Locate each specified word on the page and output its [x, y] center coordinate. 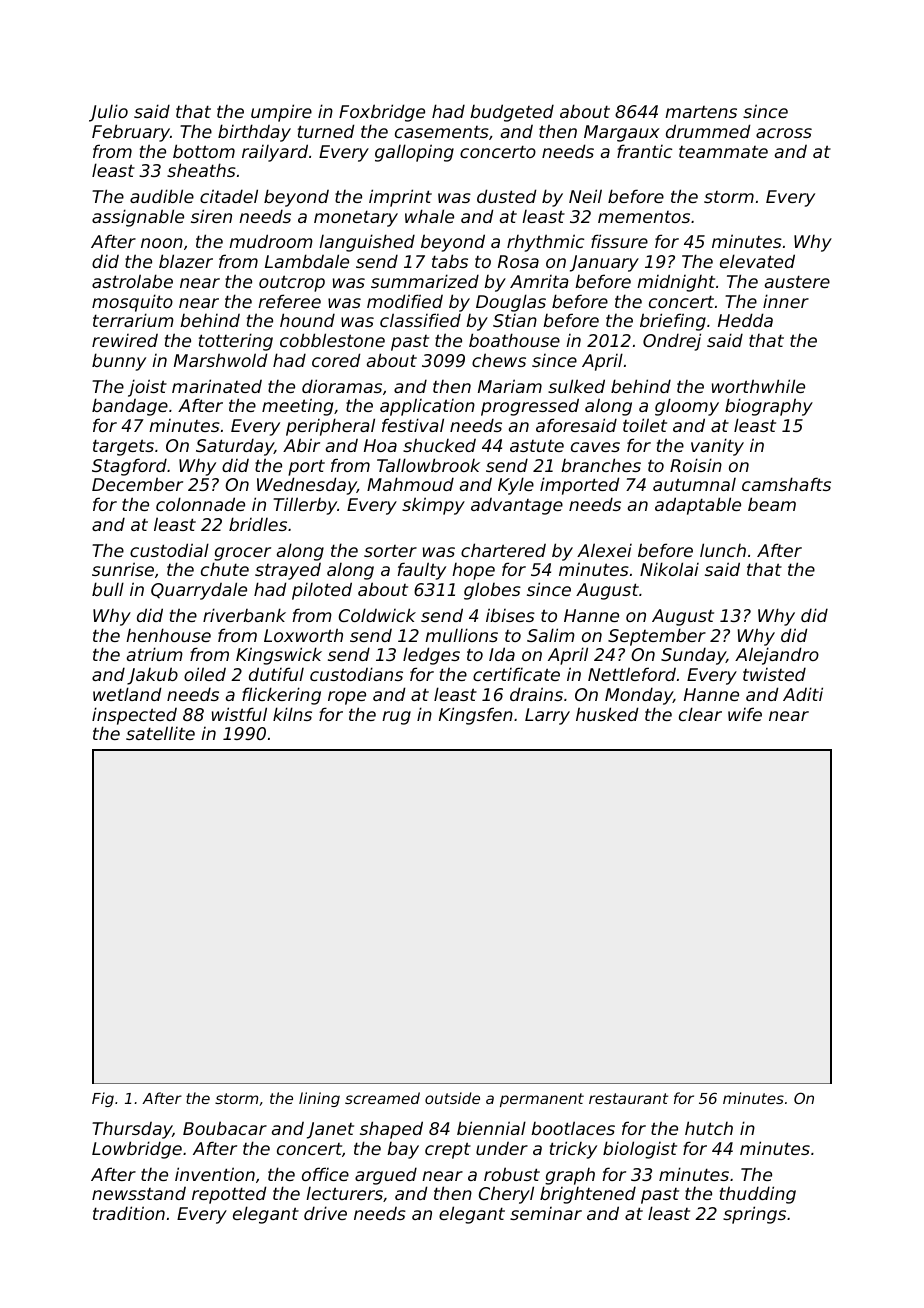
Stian [515, 320]
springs [754, 1215]
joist [147, 388]
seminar [546, 1213]
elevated [757, 261]
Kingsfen [476, 716]
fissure [619, 241]
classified [420, 320]
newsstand [139, 1193]
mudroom [271, 241]
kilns [292, 714]
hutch [709, 1128]
